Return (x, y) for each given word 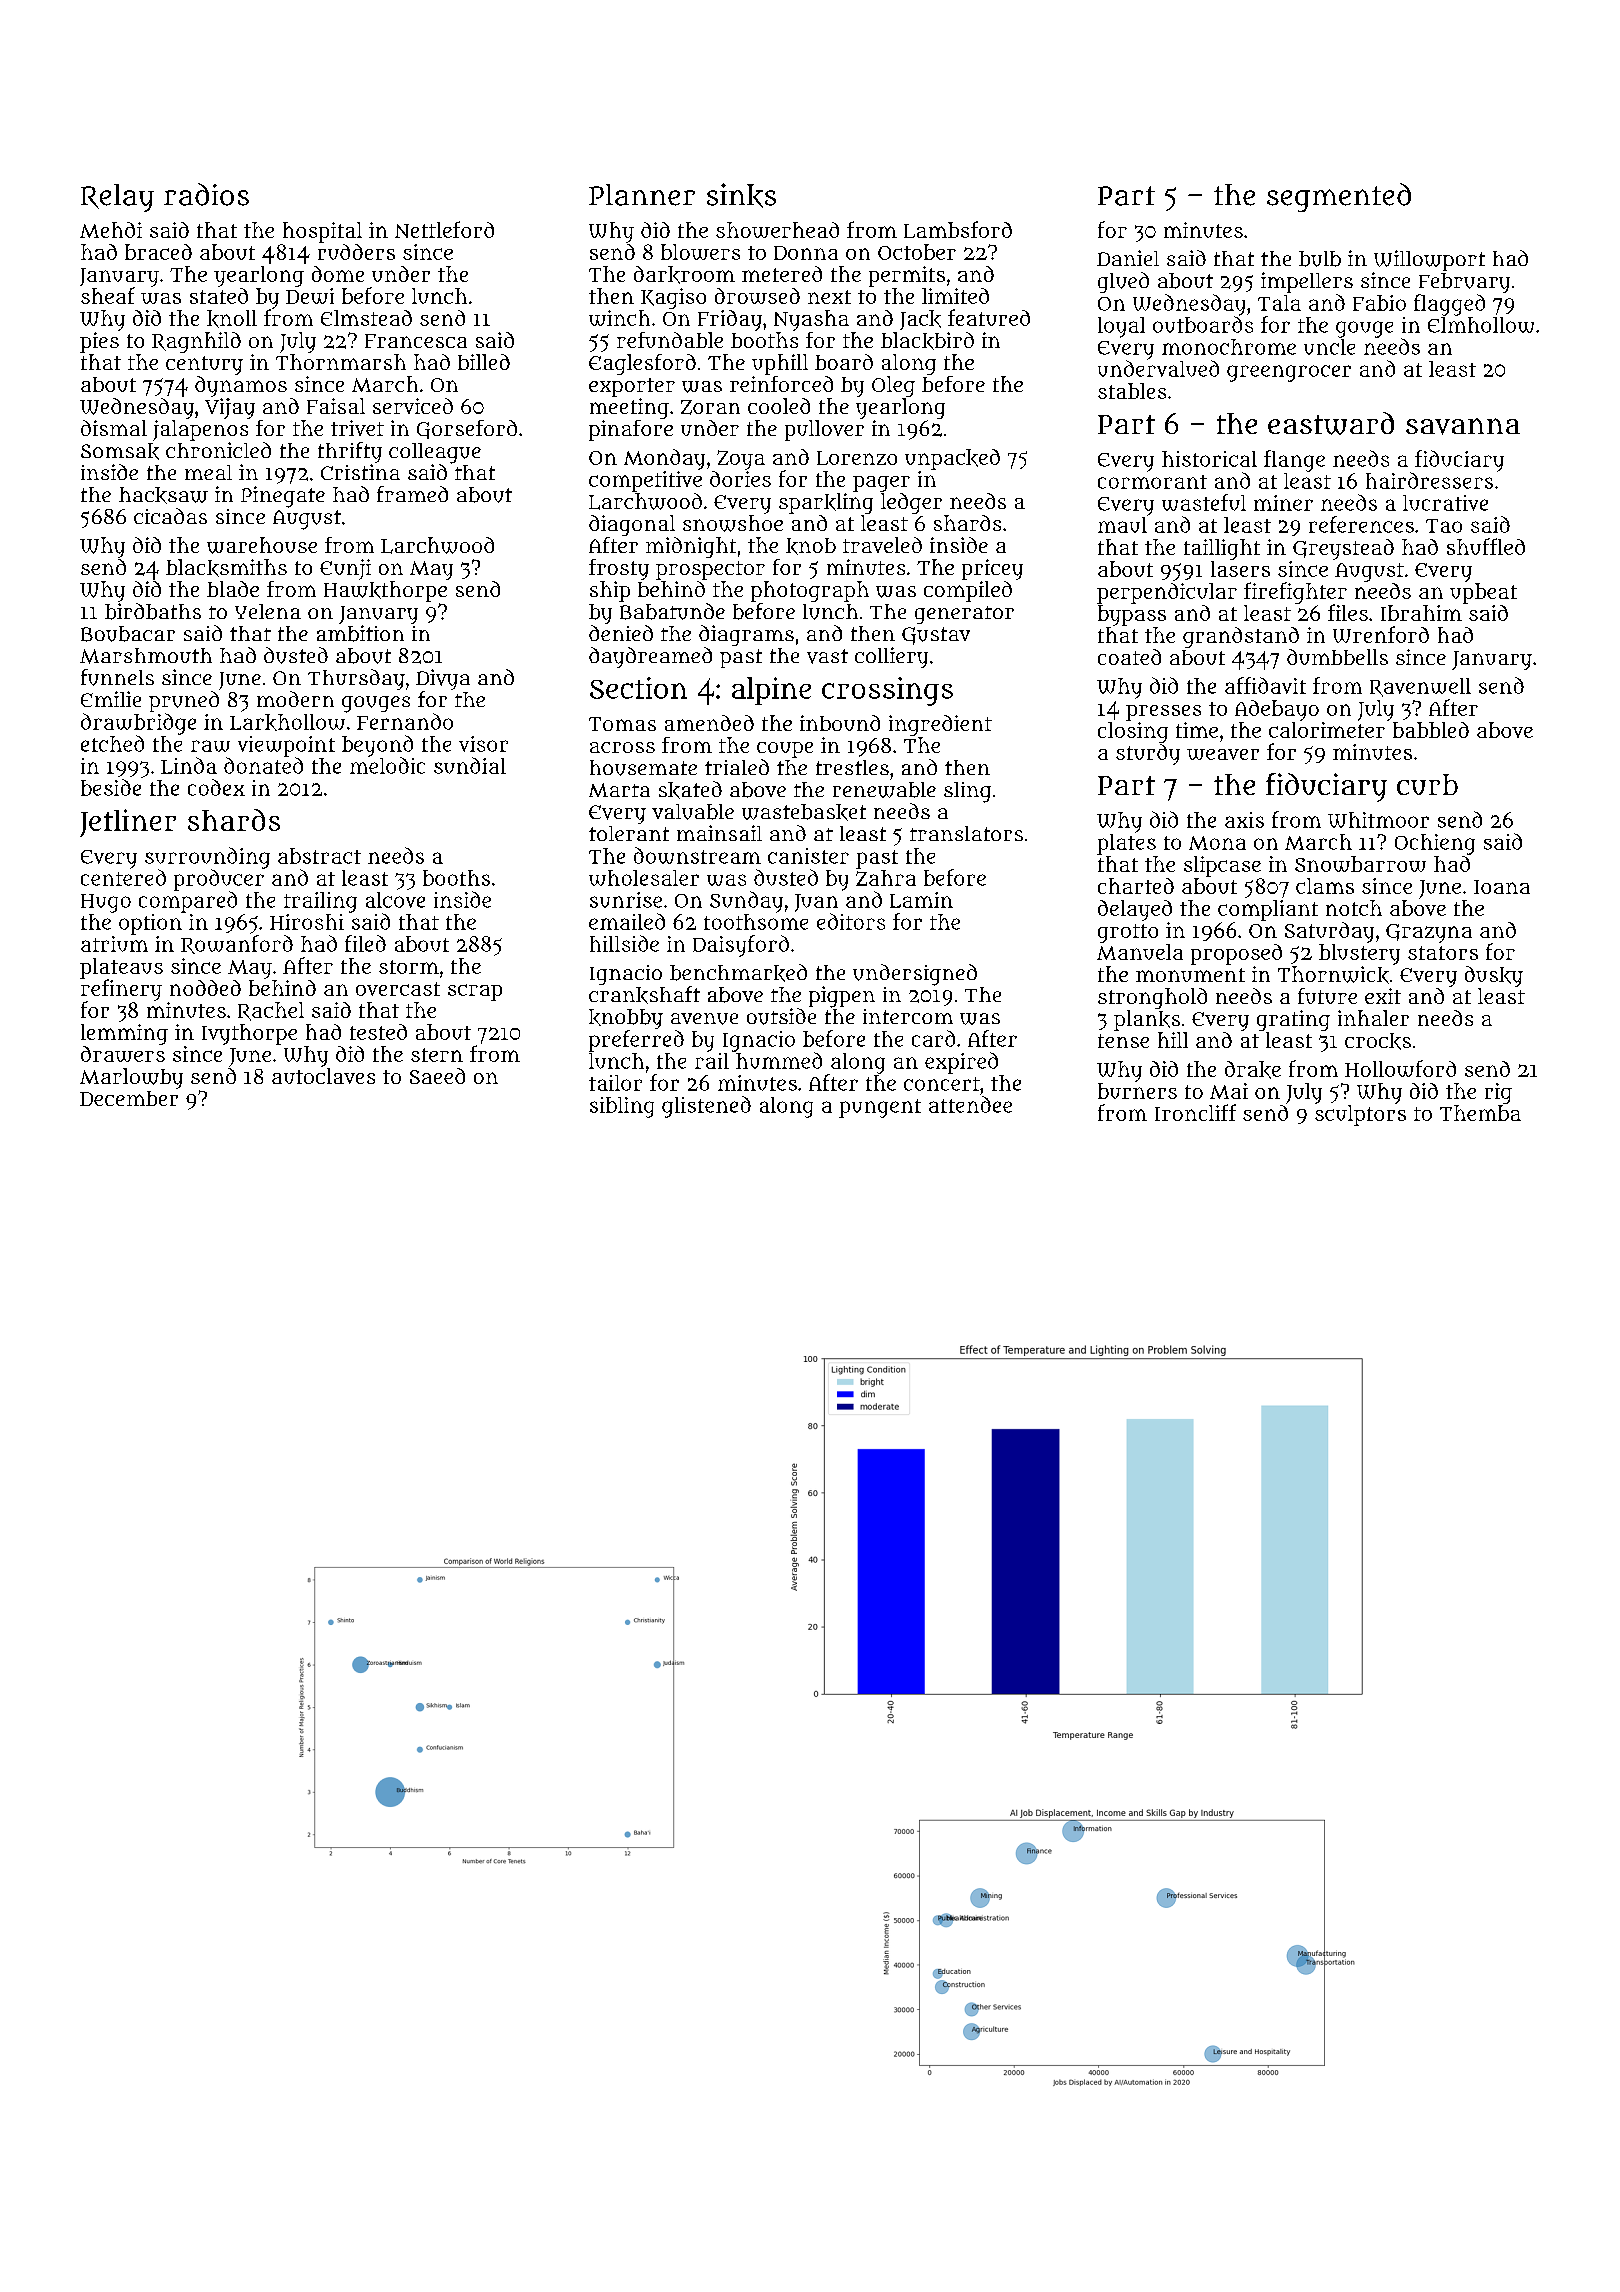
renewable (884, 790)
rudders (356, 252)
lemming (124, 1034)
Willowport (1429, 260)
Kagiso (673, 298)
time (1197, 730)
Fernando (405, 721)
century (204, 365)
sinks (741, 195)
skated (690, 790)
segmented (1339, 197)
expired (961, 1063)
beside (111, 787)
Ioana (1502, 887)
